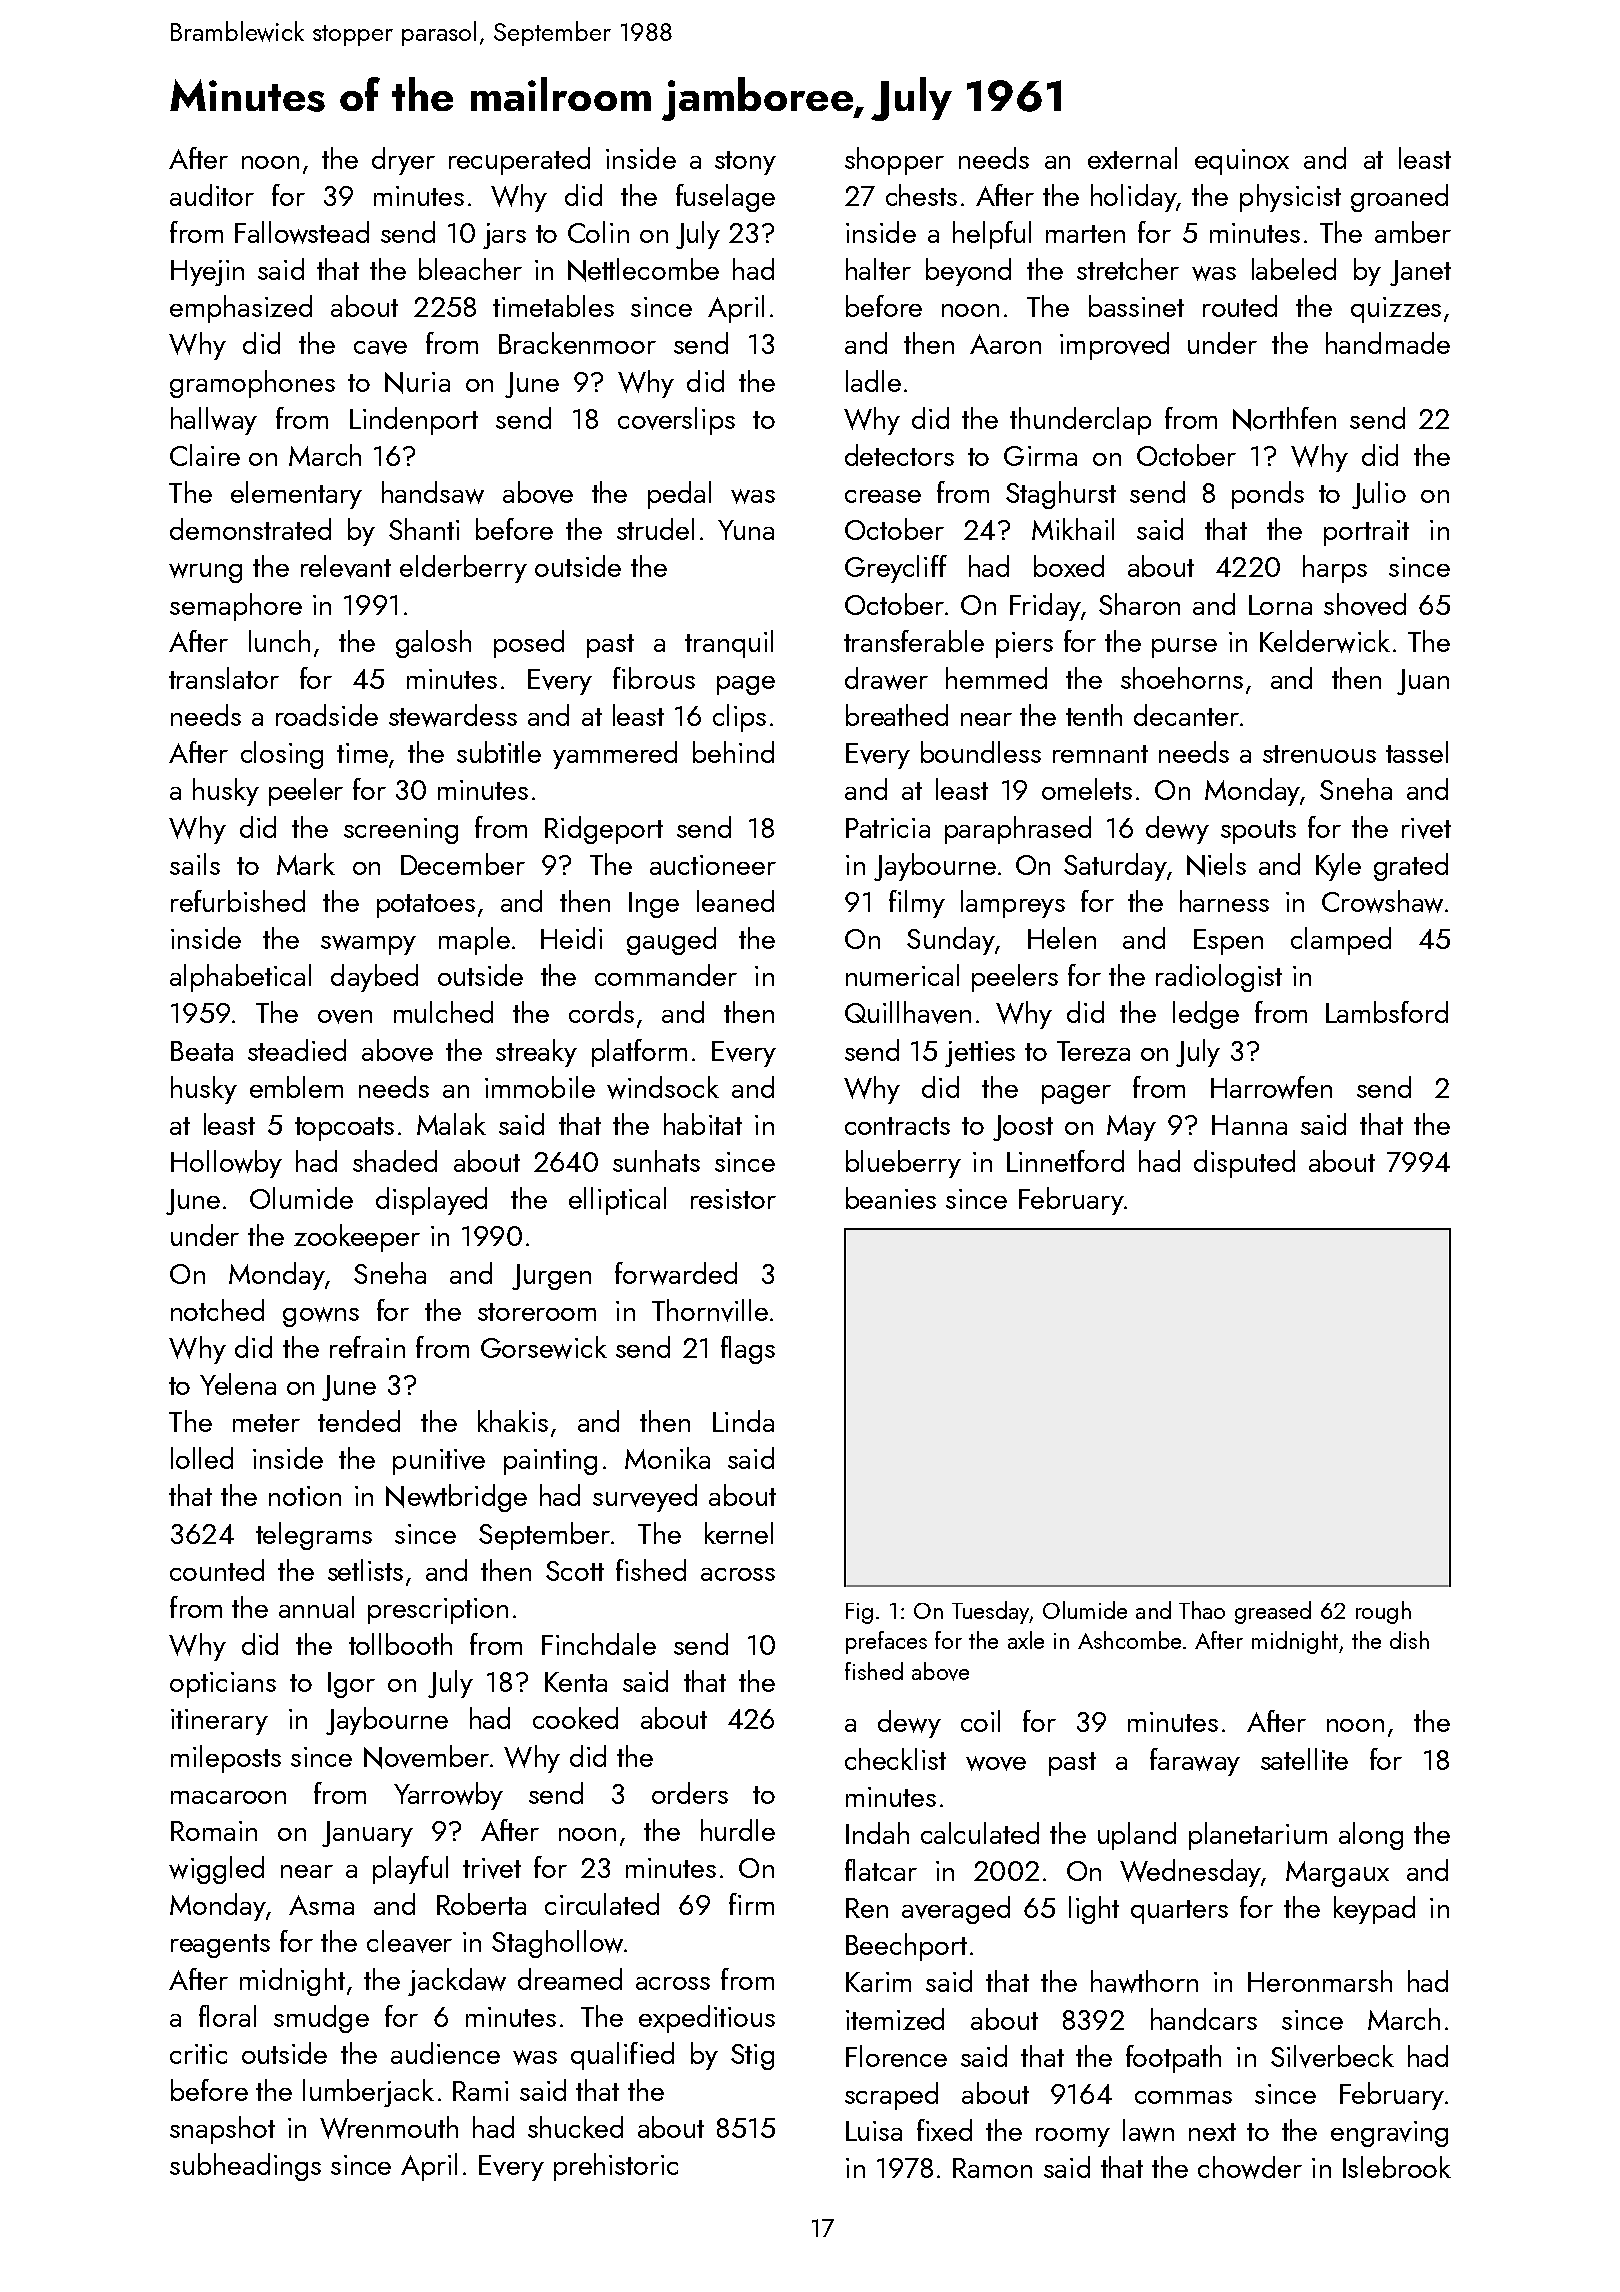 This screenshot has height=2292, width=1620. Describe the element at coordinates (894, 161) in the screenshot. I see `shopper` at that location.
